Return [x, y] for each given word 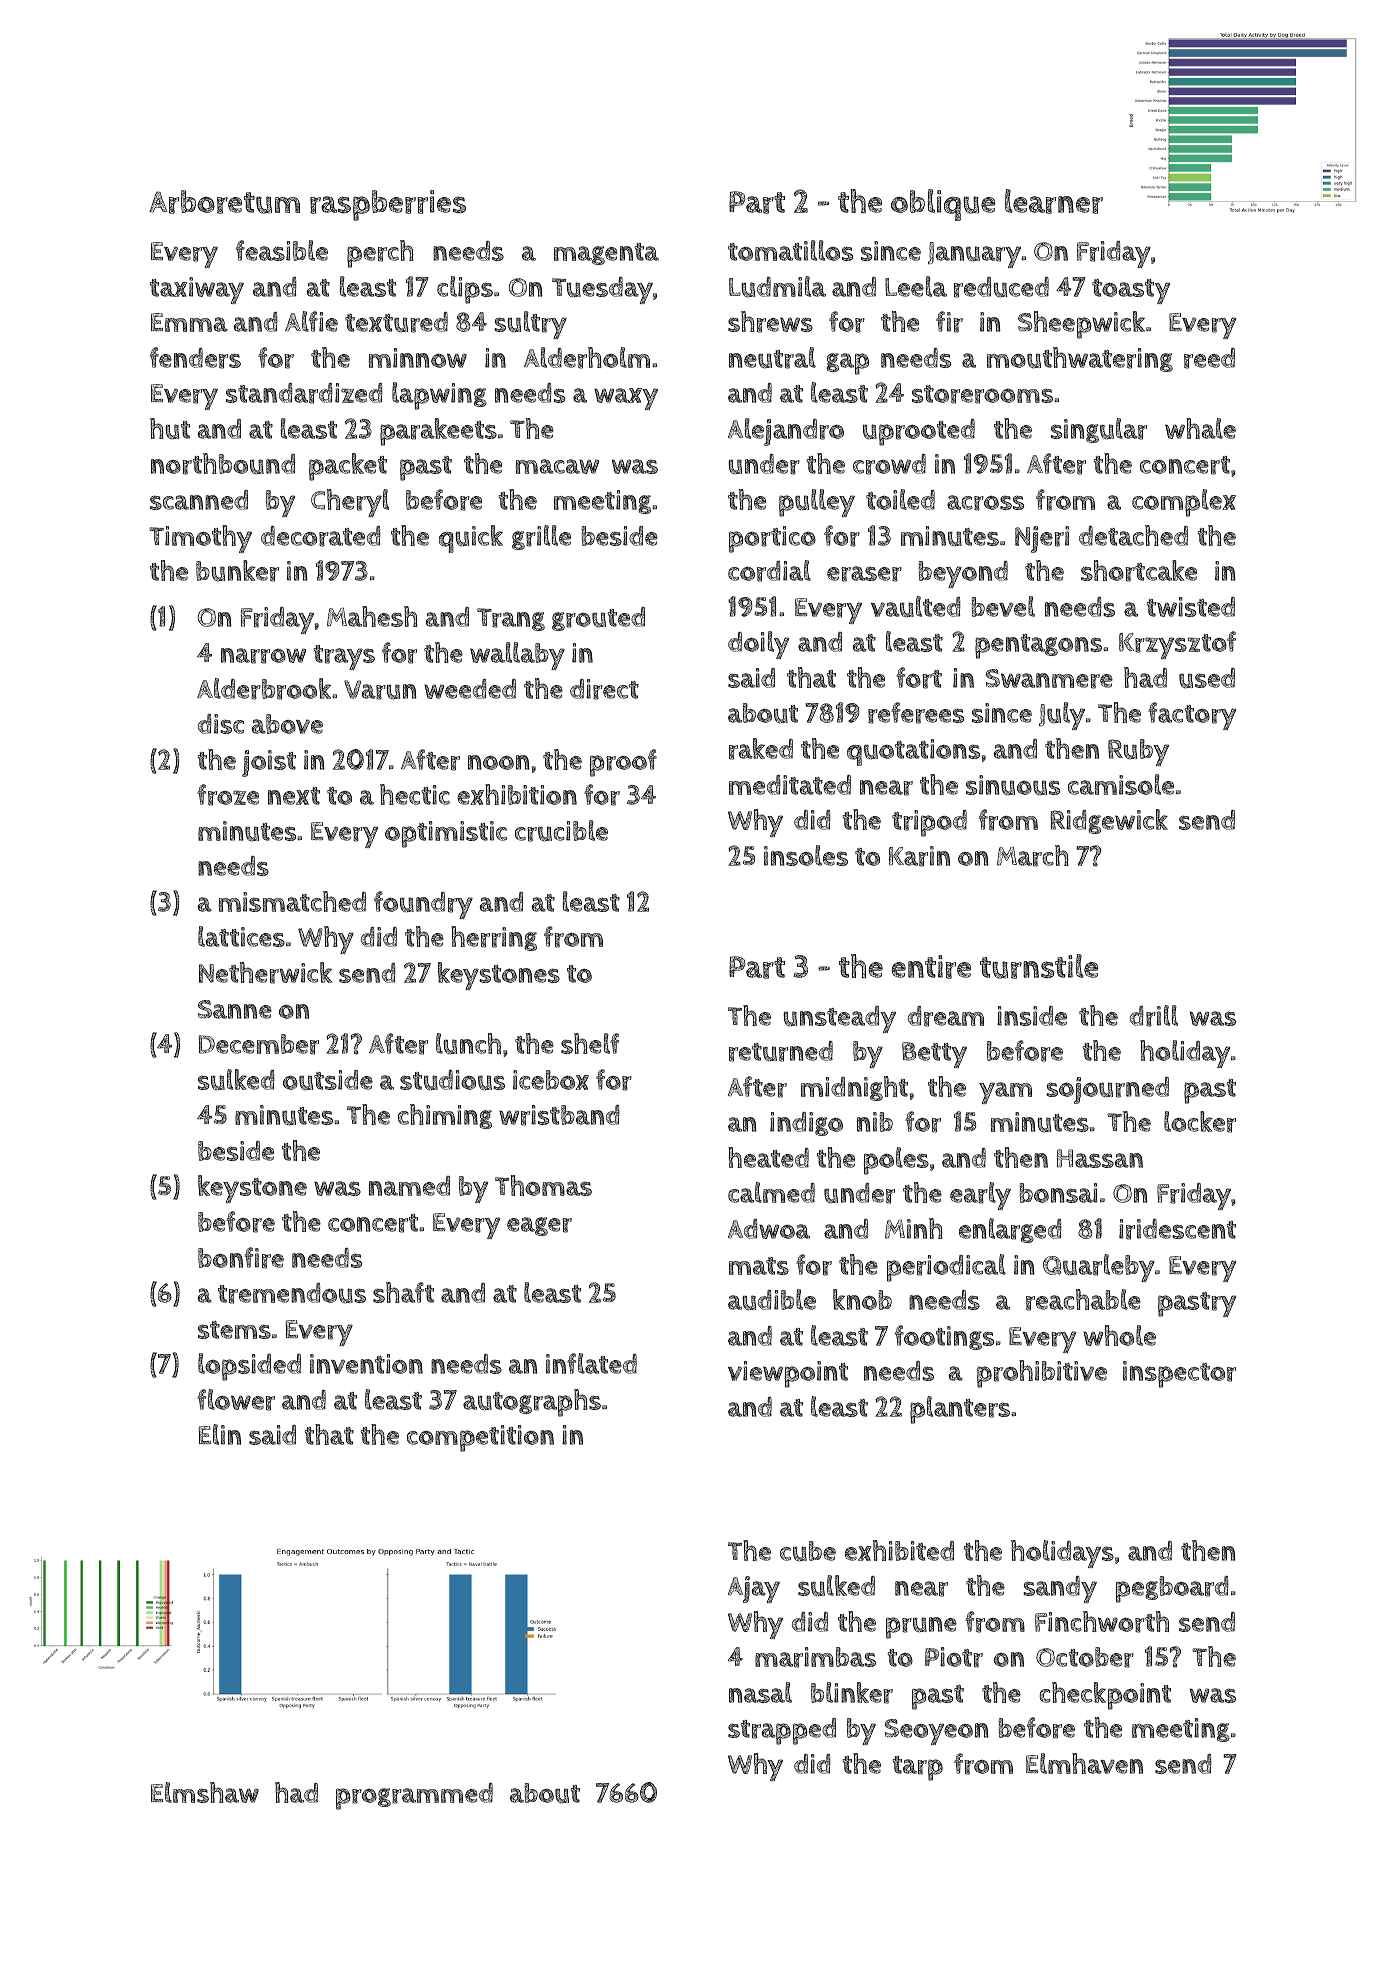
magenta [606, 254]
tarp [918, 1768]
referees [916, 713]
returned [781, 1051]
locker [1200, 1122]
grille [541, 537]
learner [1054, 201]
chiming [445, 1116]
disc [221, 724]
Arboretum [224, 202]
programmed [414, 1796]
